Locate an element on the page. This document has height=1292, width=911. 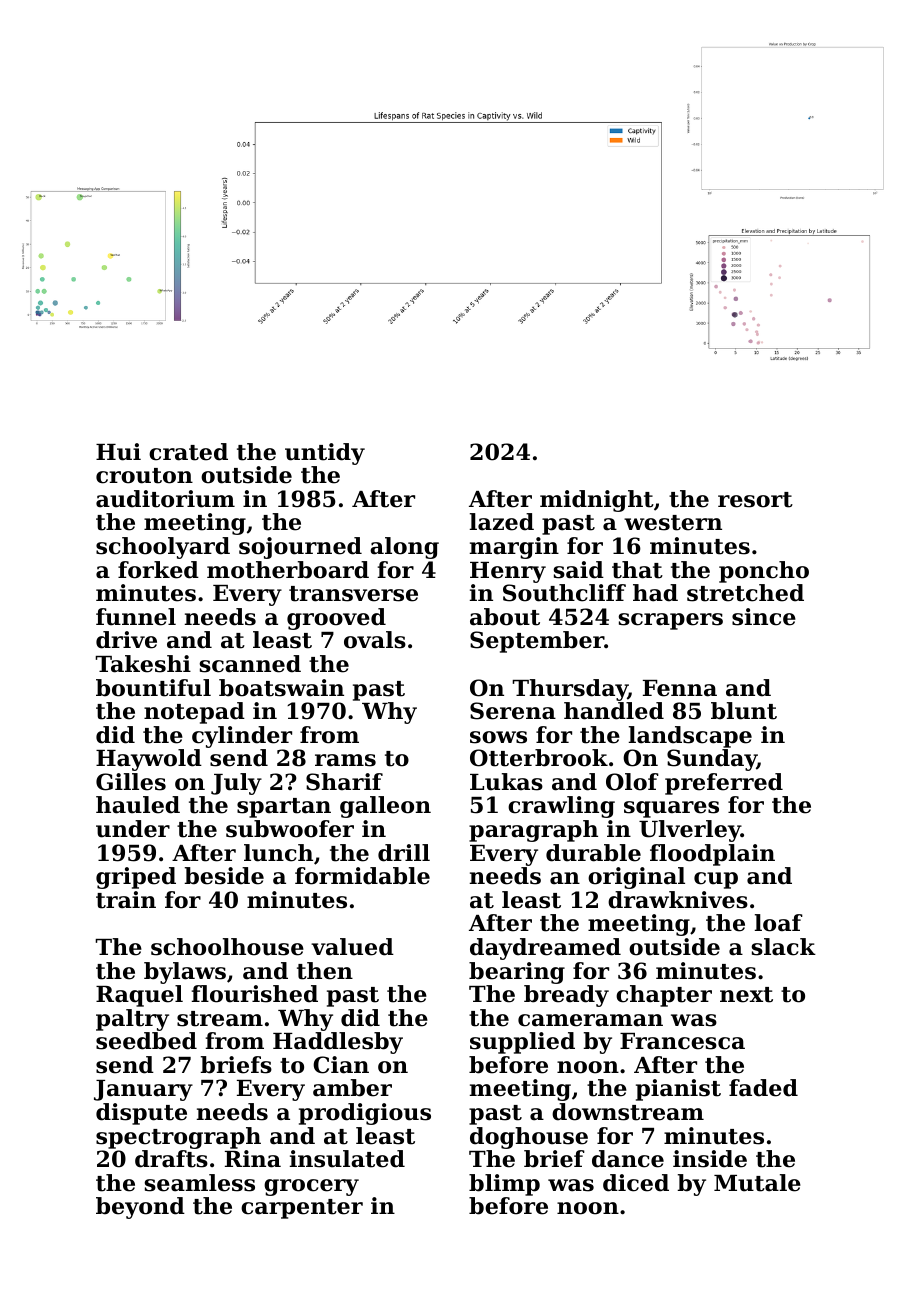
about is located at coordinates (505, 617).
